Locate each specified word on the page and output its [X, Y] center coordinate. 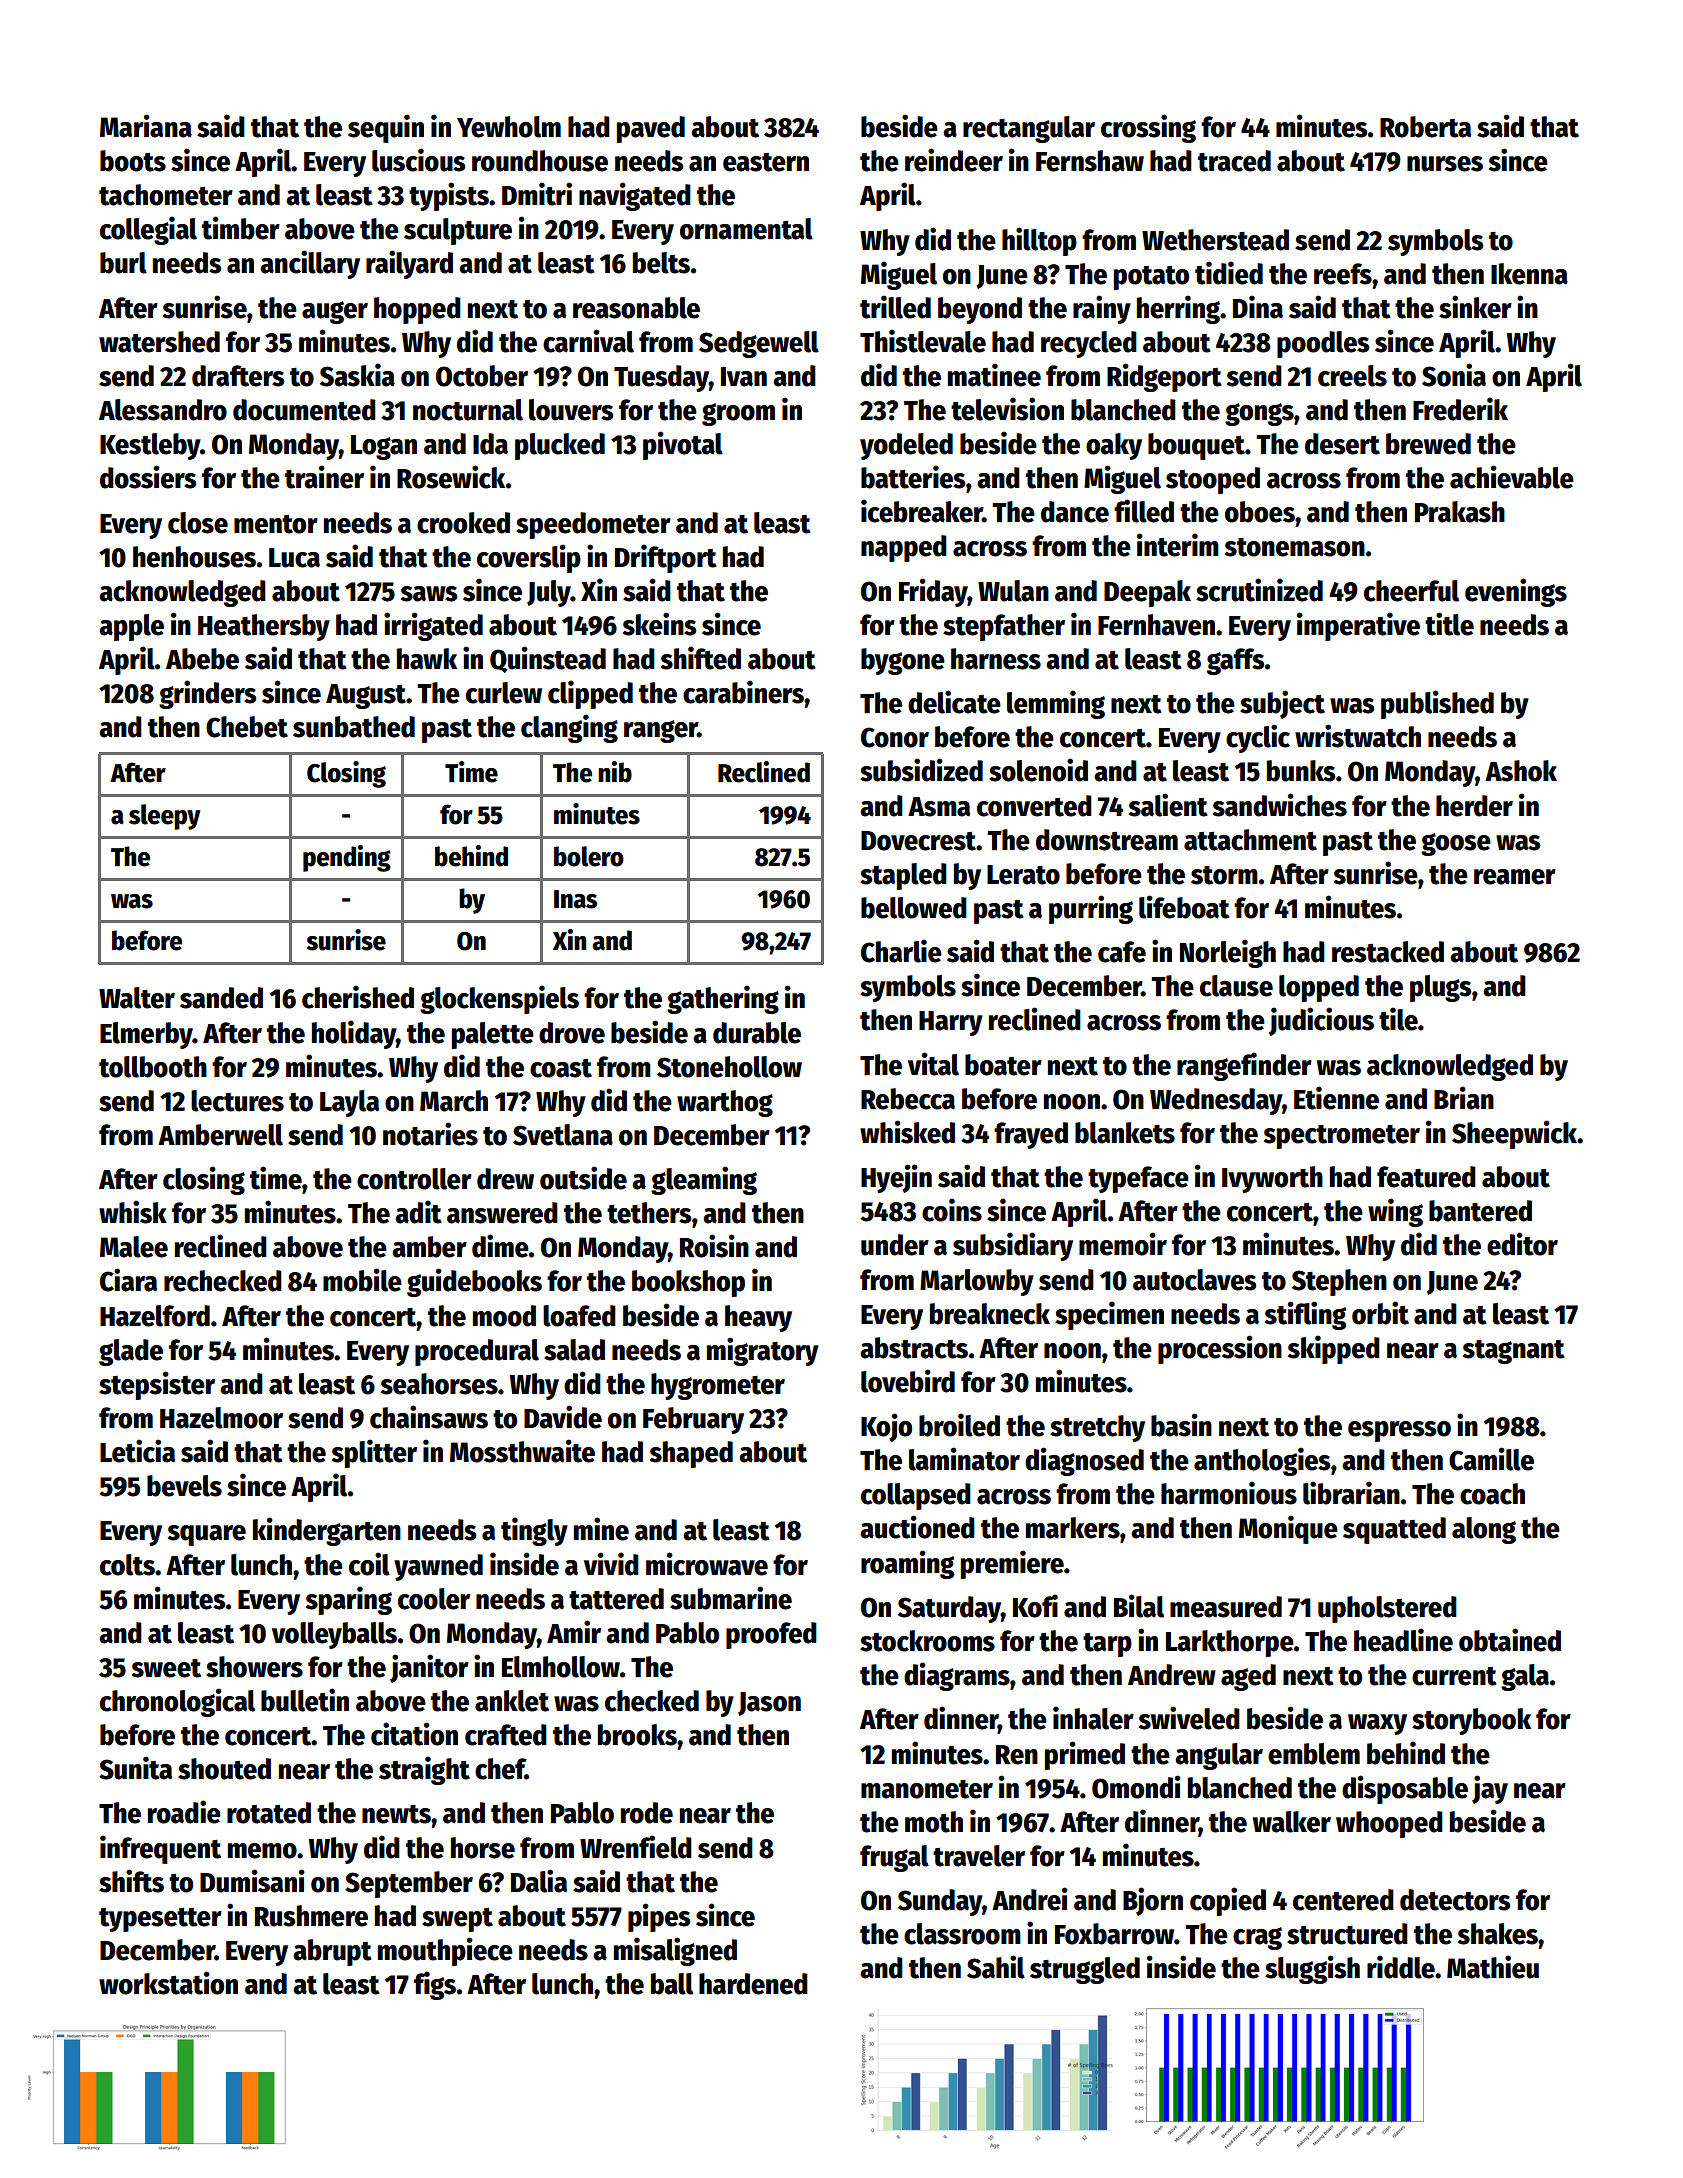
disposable [1405, 1789]
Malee [134, 1247]
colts [127, 1565]
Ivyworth [1272, 1179]
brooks [637, 1735]
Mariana [146, 126]
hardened [753, 1984]
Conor [895, 737]
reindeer [954, 160]
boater [1003, 1065]
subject [1282, 704]
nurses [1445, 164]
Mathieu [1493, 1967]
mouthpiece [445, 1951]
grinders [207, 694]
